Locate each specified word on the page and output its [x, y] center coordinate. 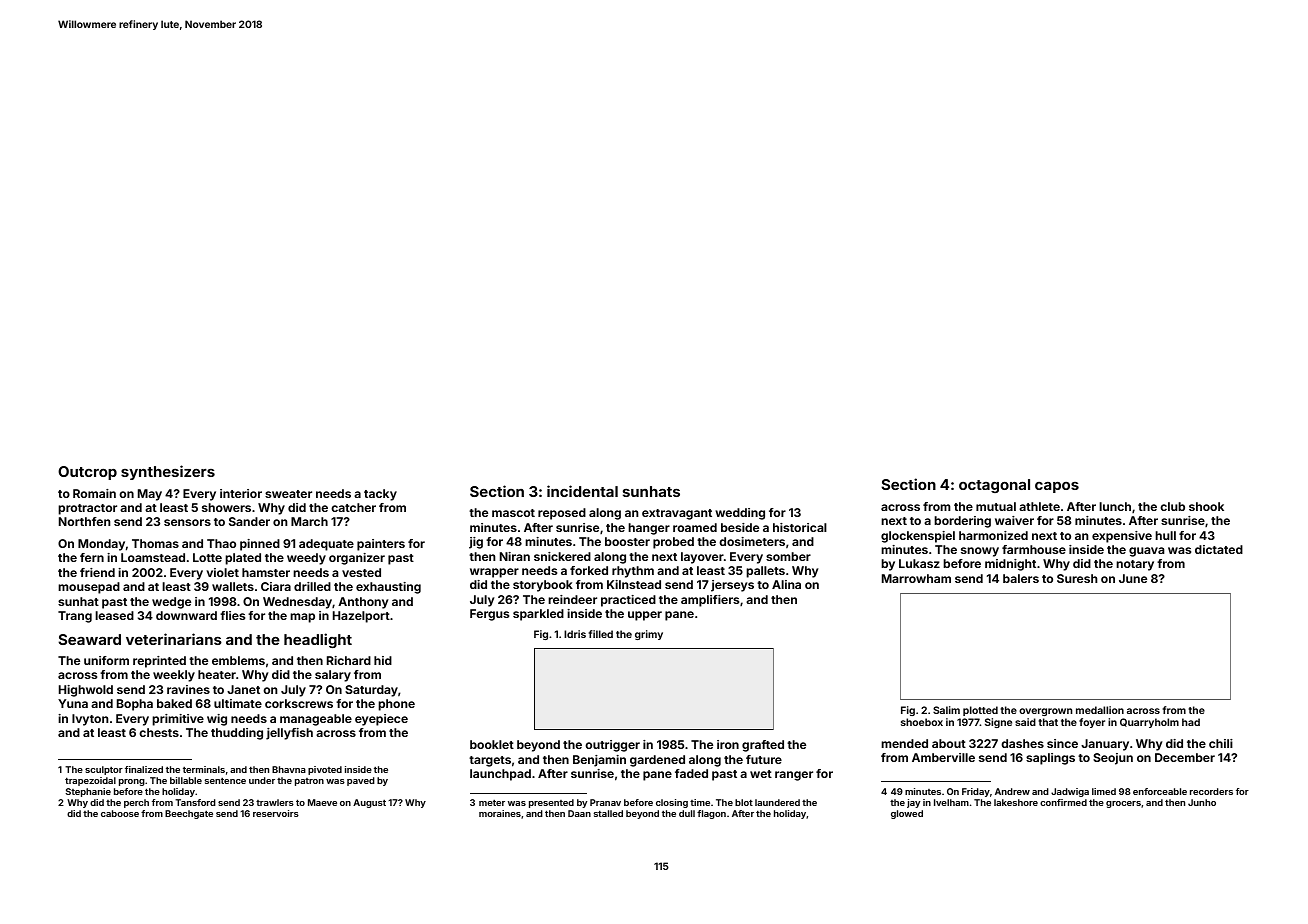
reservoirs [276, 813]
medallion [1100, 710]
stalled [608, 813]
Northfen [84, 521]
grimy [649, 635]
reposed [562, 514]
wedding [740, 514]
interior [241, 493]
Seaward [89, 639]
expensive [1122, 537]
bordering [962, 522]
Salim [946, 710]
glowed [907, 814]
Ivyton [90, 720]
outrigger [612, 746]
